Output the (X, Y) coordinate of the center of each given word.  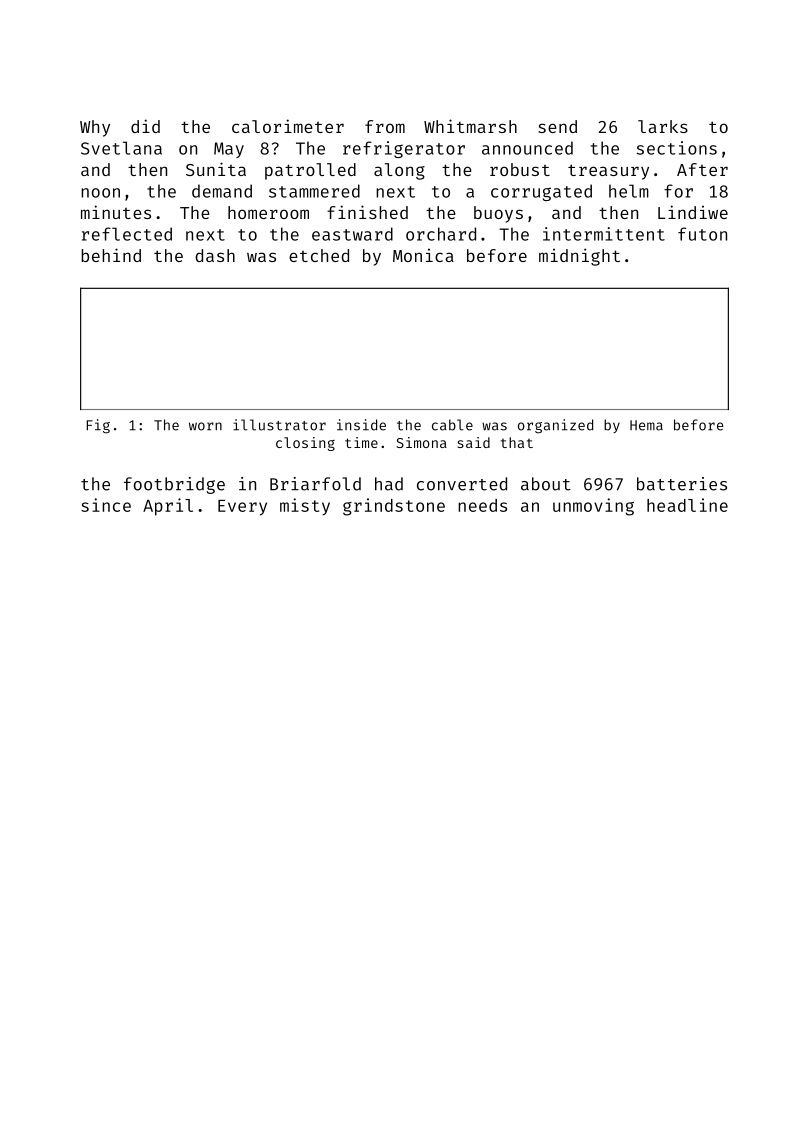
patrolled (310, 171)
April (168, 507)
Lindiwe (693, 212)
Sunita (216, 169)
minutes (116, 212)
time (361, 442)
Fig (98, 426)
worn (205, 426)
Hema (646, 425)
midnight (579, 257)
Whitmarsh (470, 126)
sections (677, 148)
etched (319, 255)
